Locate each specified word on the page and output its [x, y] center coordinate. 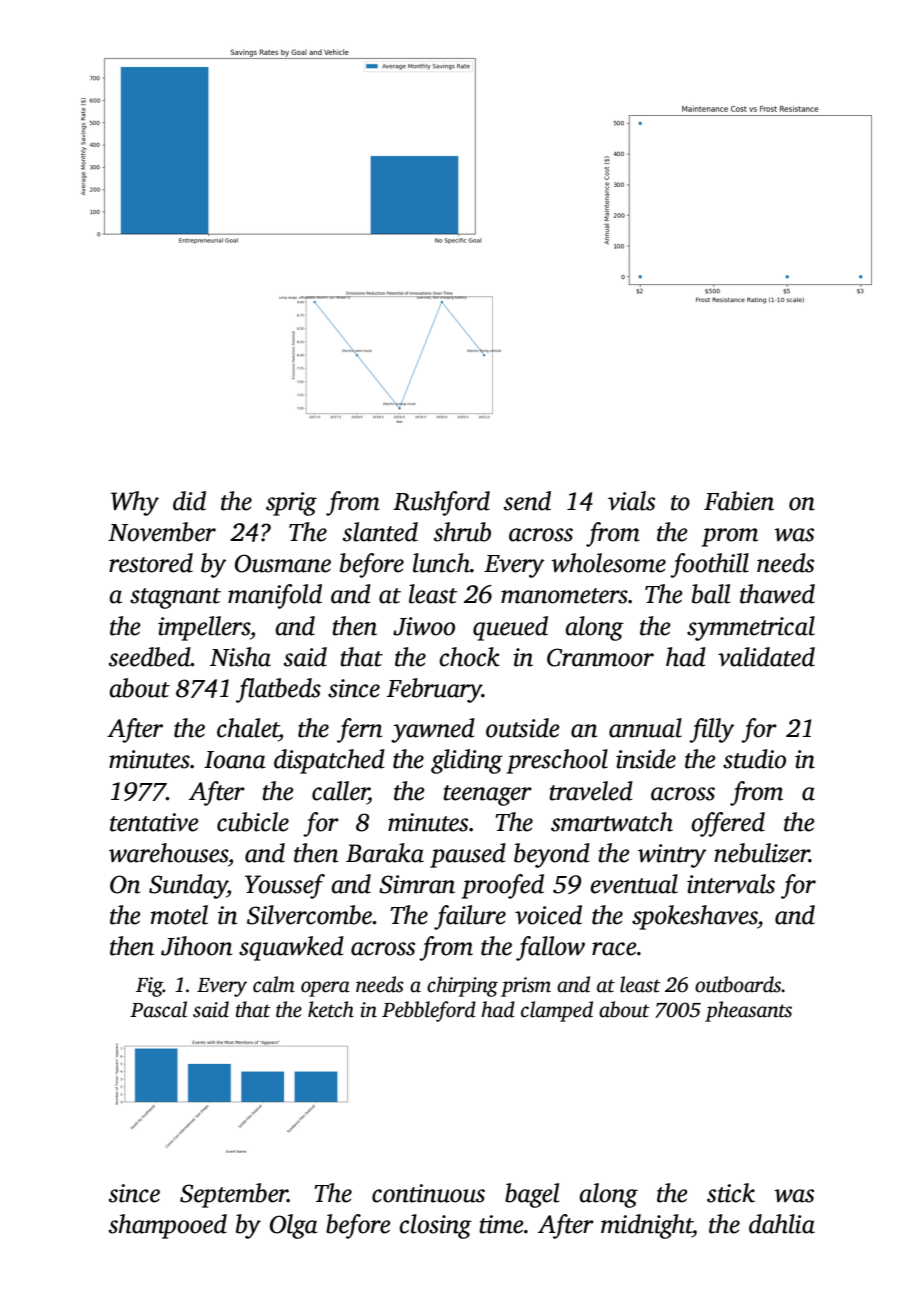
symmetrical [751, 628]
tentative [154, 822]
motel [179, 915]
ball [711, 594]
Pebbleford [429, 1011]
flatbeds [278, 690]
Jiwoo [424, 626]
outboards [738, 984]
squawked [291, 948]
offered [728, 824]
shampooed [168, 1226]
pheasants [748, 1011]
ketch [331, 1009]
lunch [441, 563]
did [189, 501]
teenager [487, 795]
